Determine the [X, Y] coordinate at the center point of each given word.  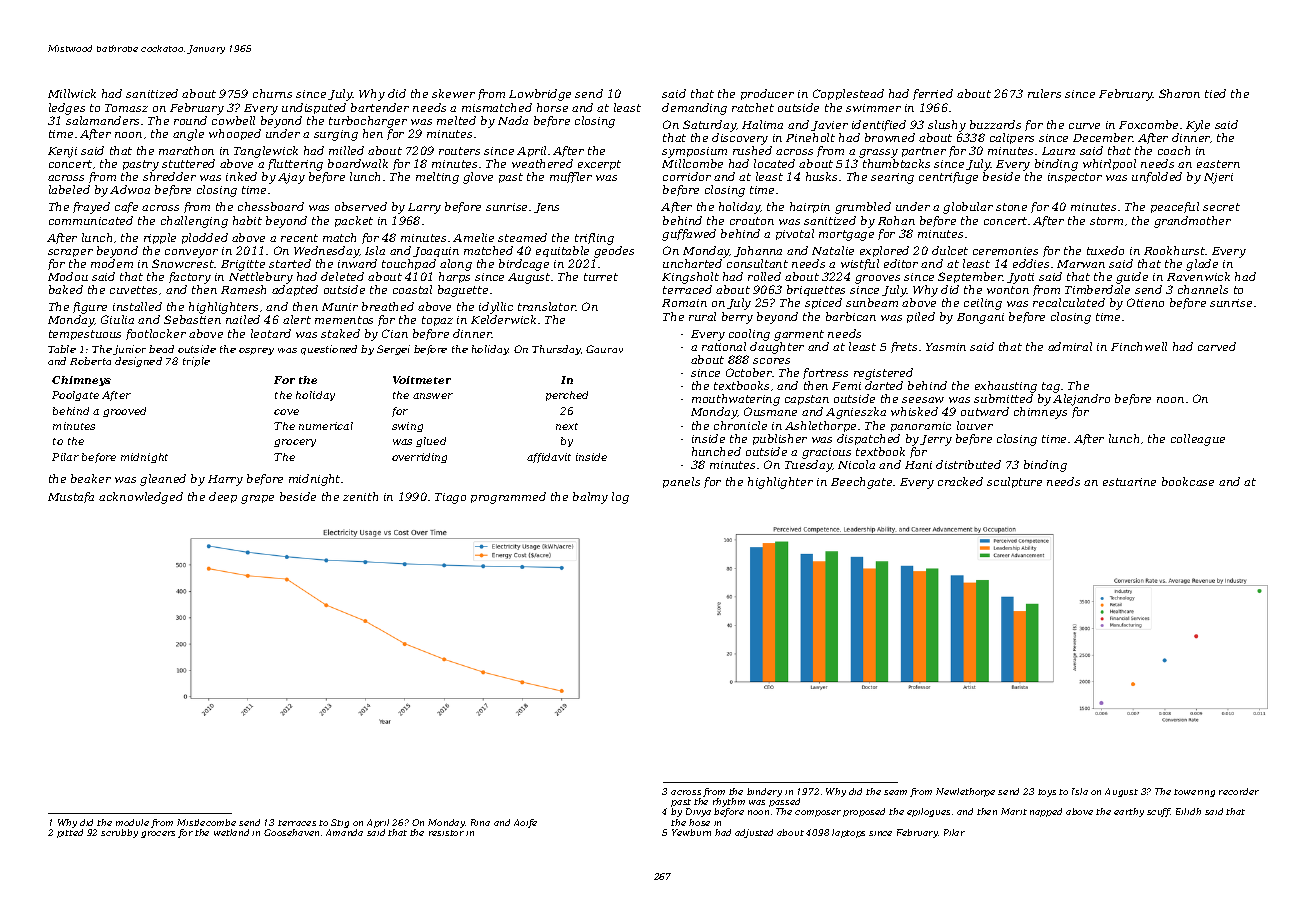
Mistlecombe [206, 822]
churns [272, 93]
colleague [1198, 440]
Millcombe [692, 163]
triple [196, 362]
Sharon [1179, 93]
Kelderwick [503, 319]
